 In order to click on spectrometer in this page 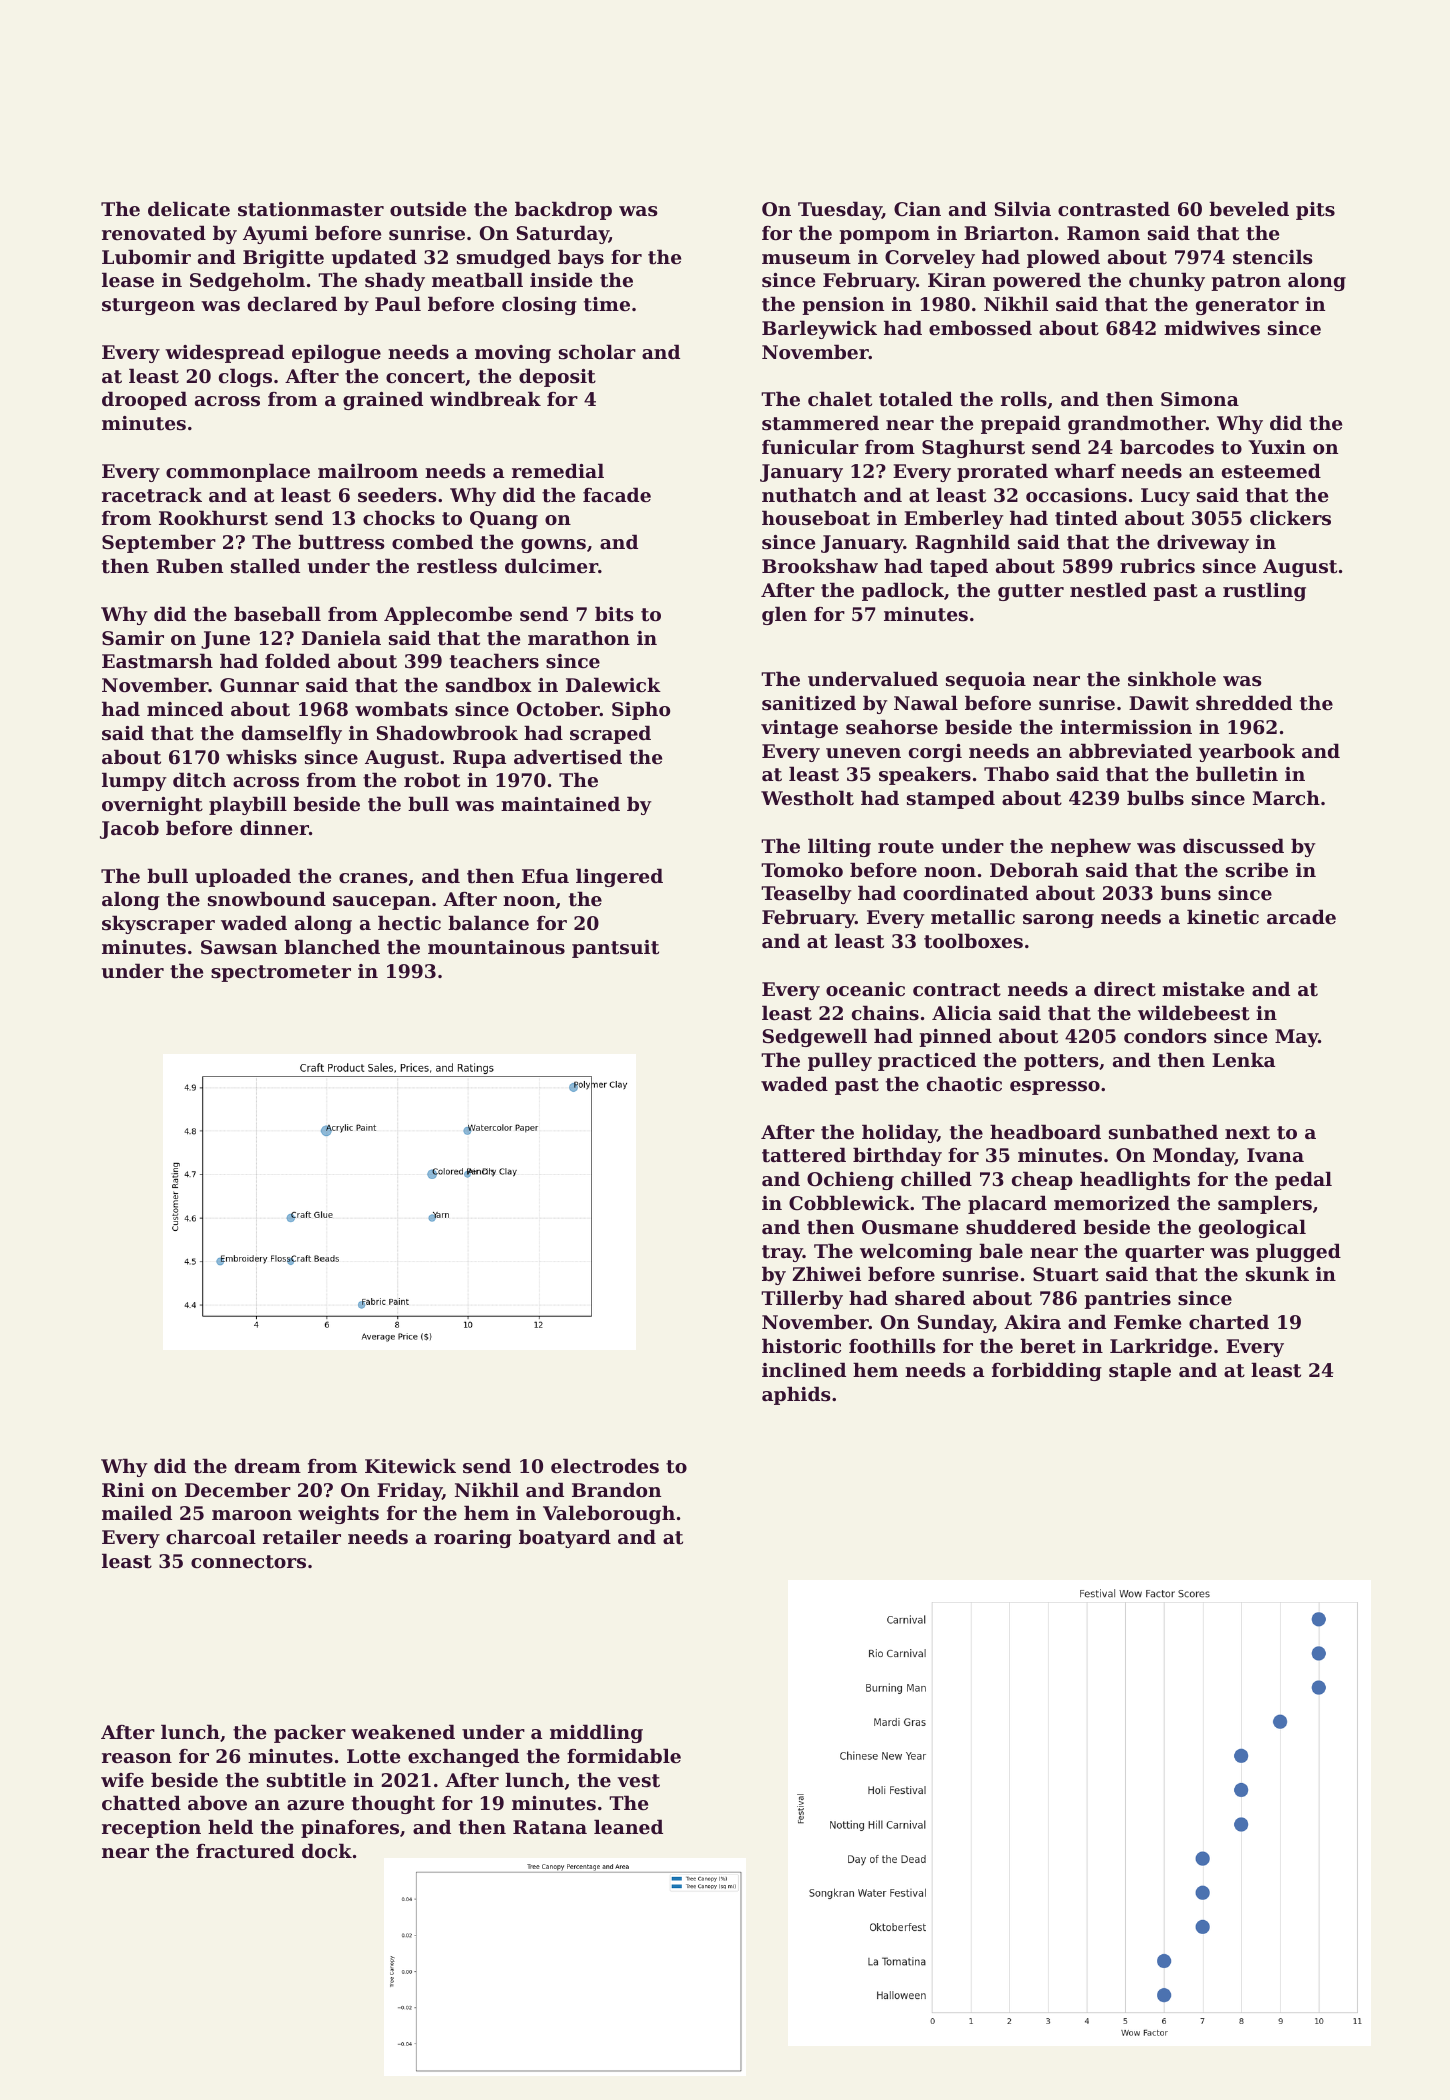, I will do `click(281, 973)`.
